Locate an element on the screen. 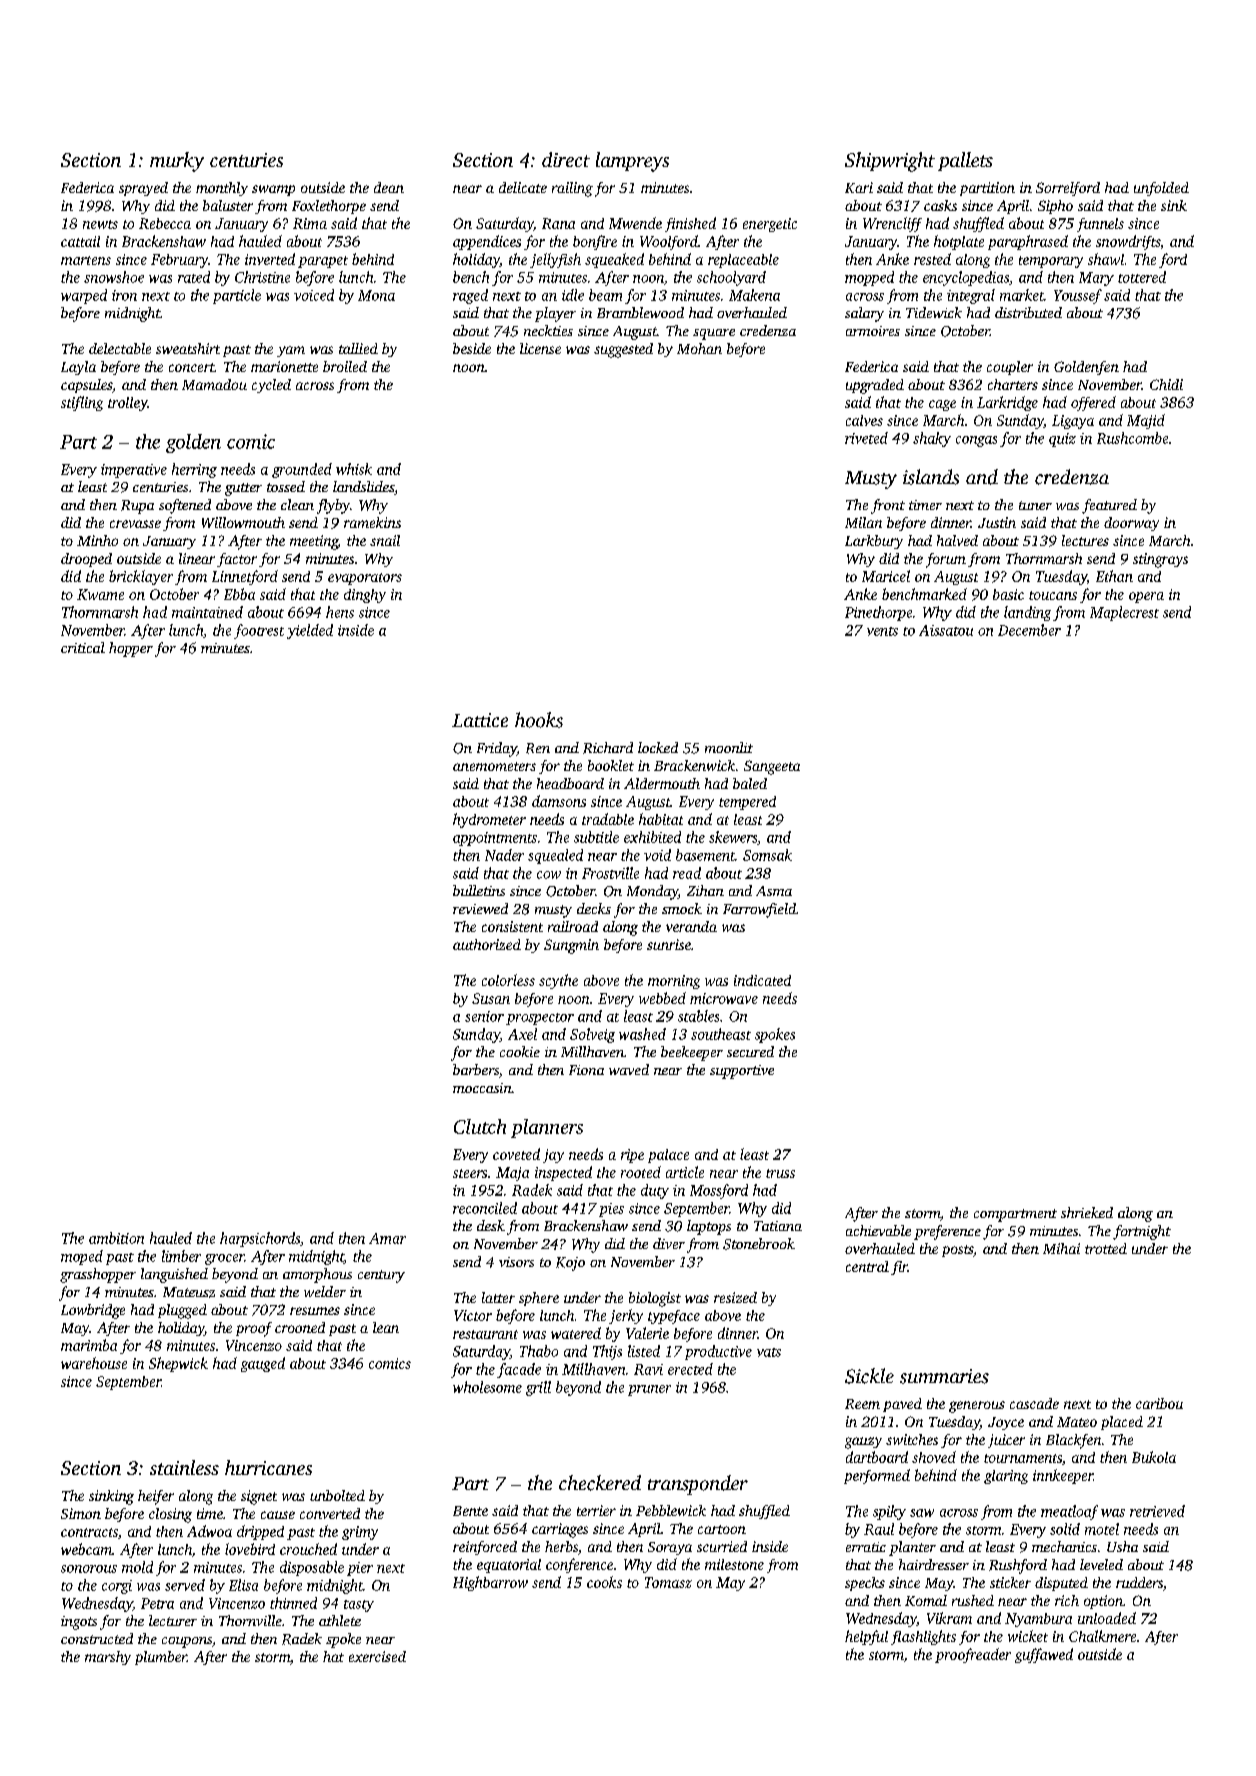 Image resolution: width=1256 pixels, height=1776 pixels. vats is located at coordinates (769, 1352).
